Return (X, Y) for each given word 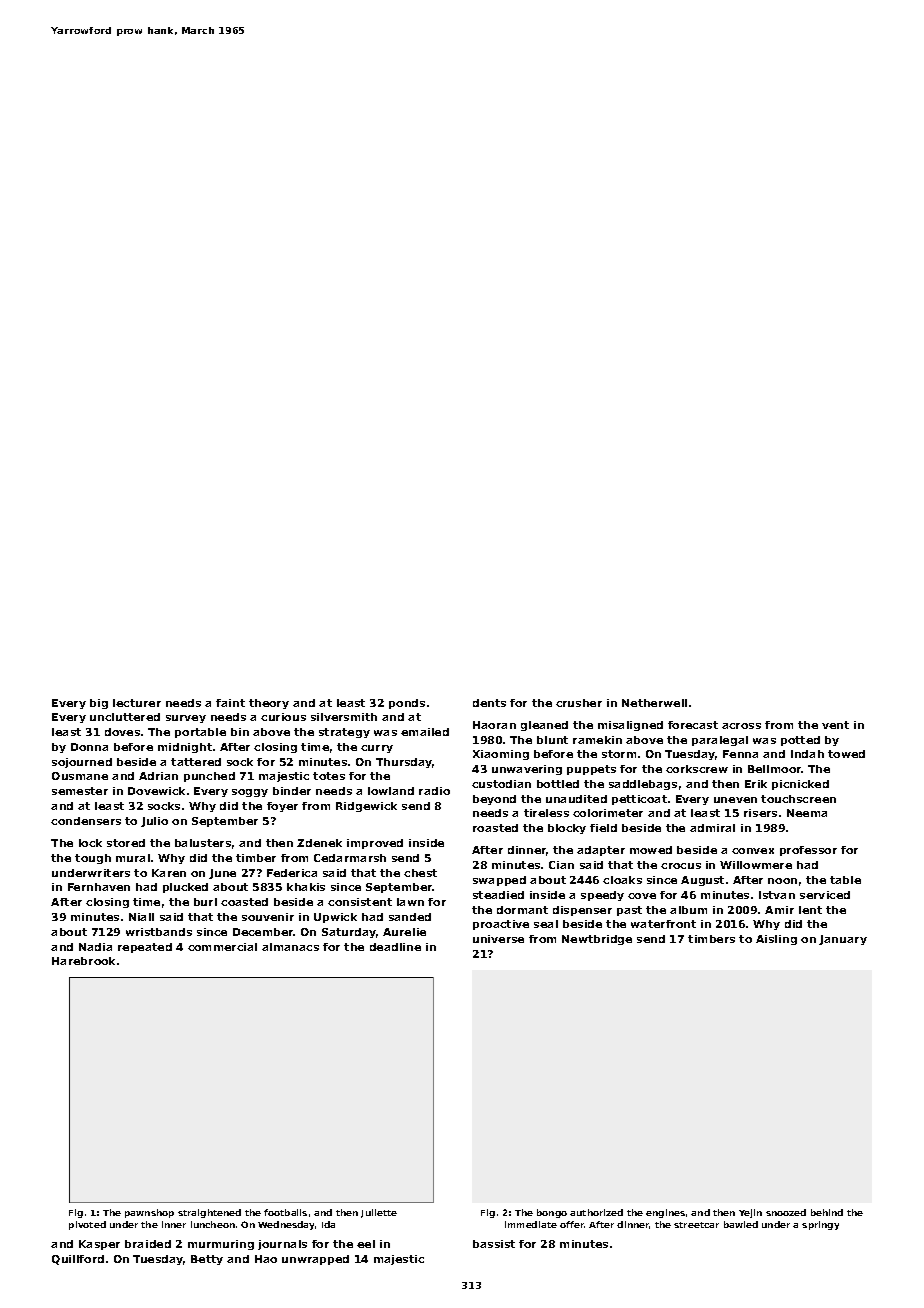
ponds (407, 704)
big (99, 704)
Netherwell (654, 703)
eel (366, 1244)
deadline (395, 947)
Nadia (95, 947)
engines (665, 1213)
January (843, 940)
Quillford (78, 1260)
